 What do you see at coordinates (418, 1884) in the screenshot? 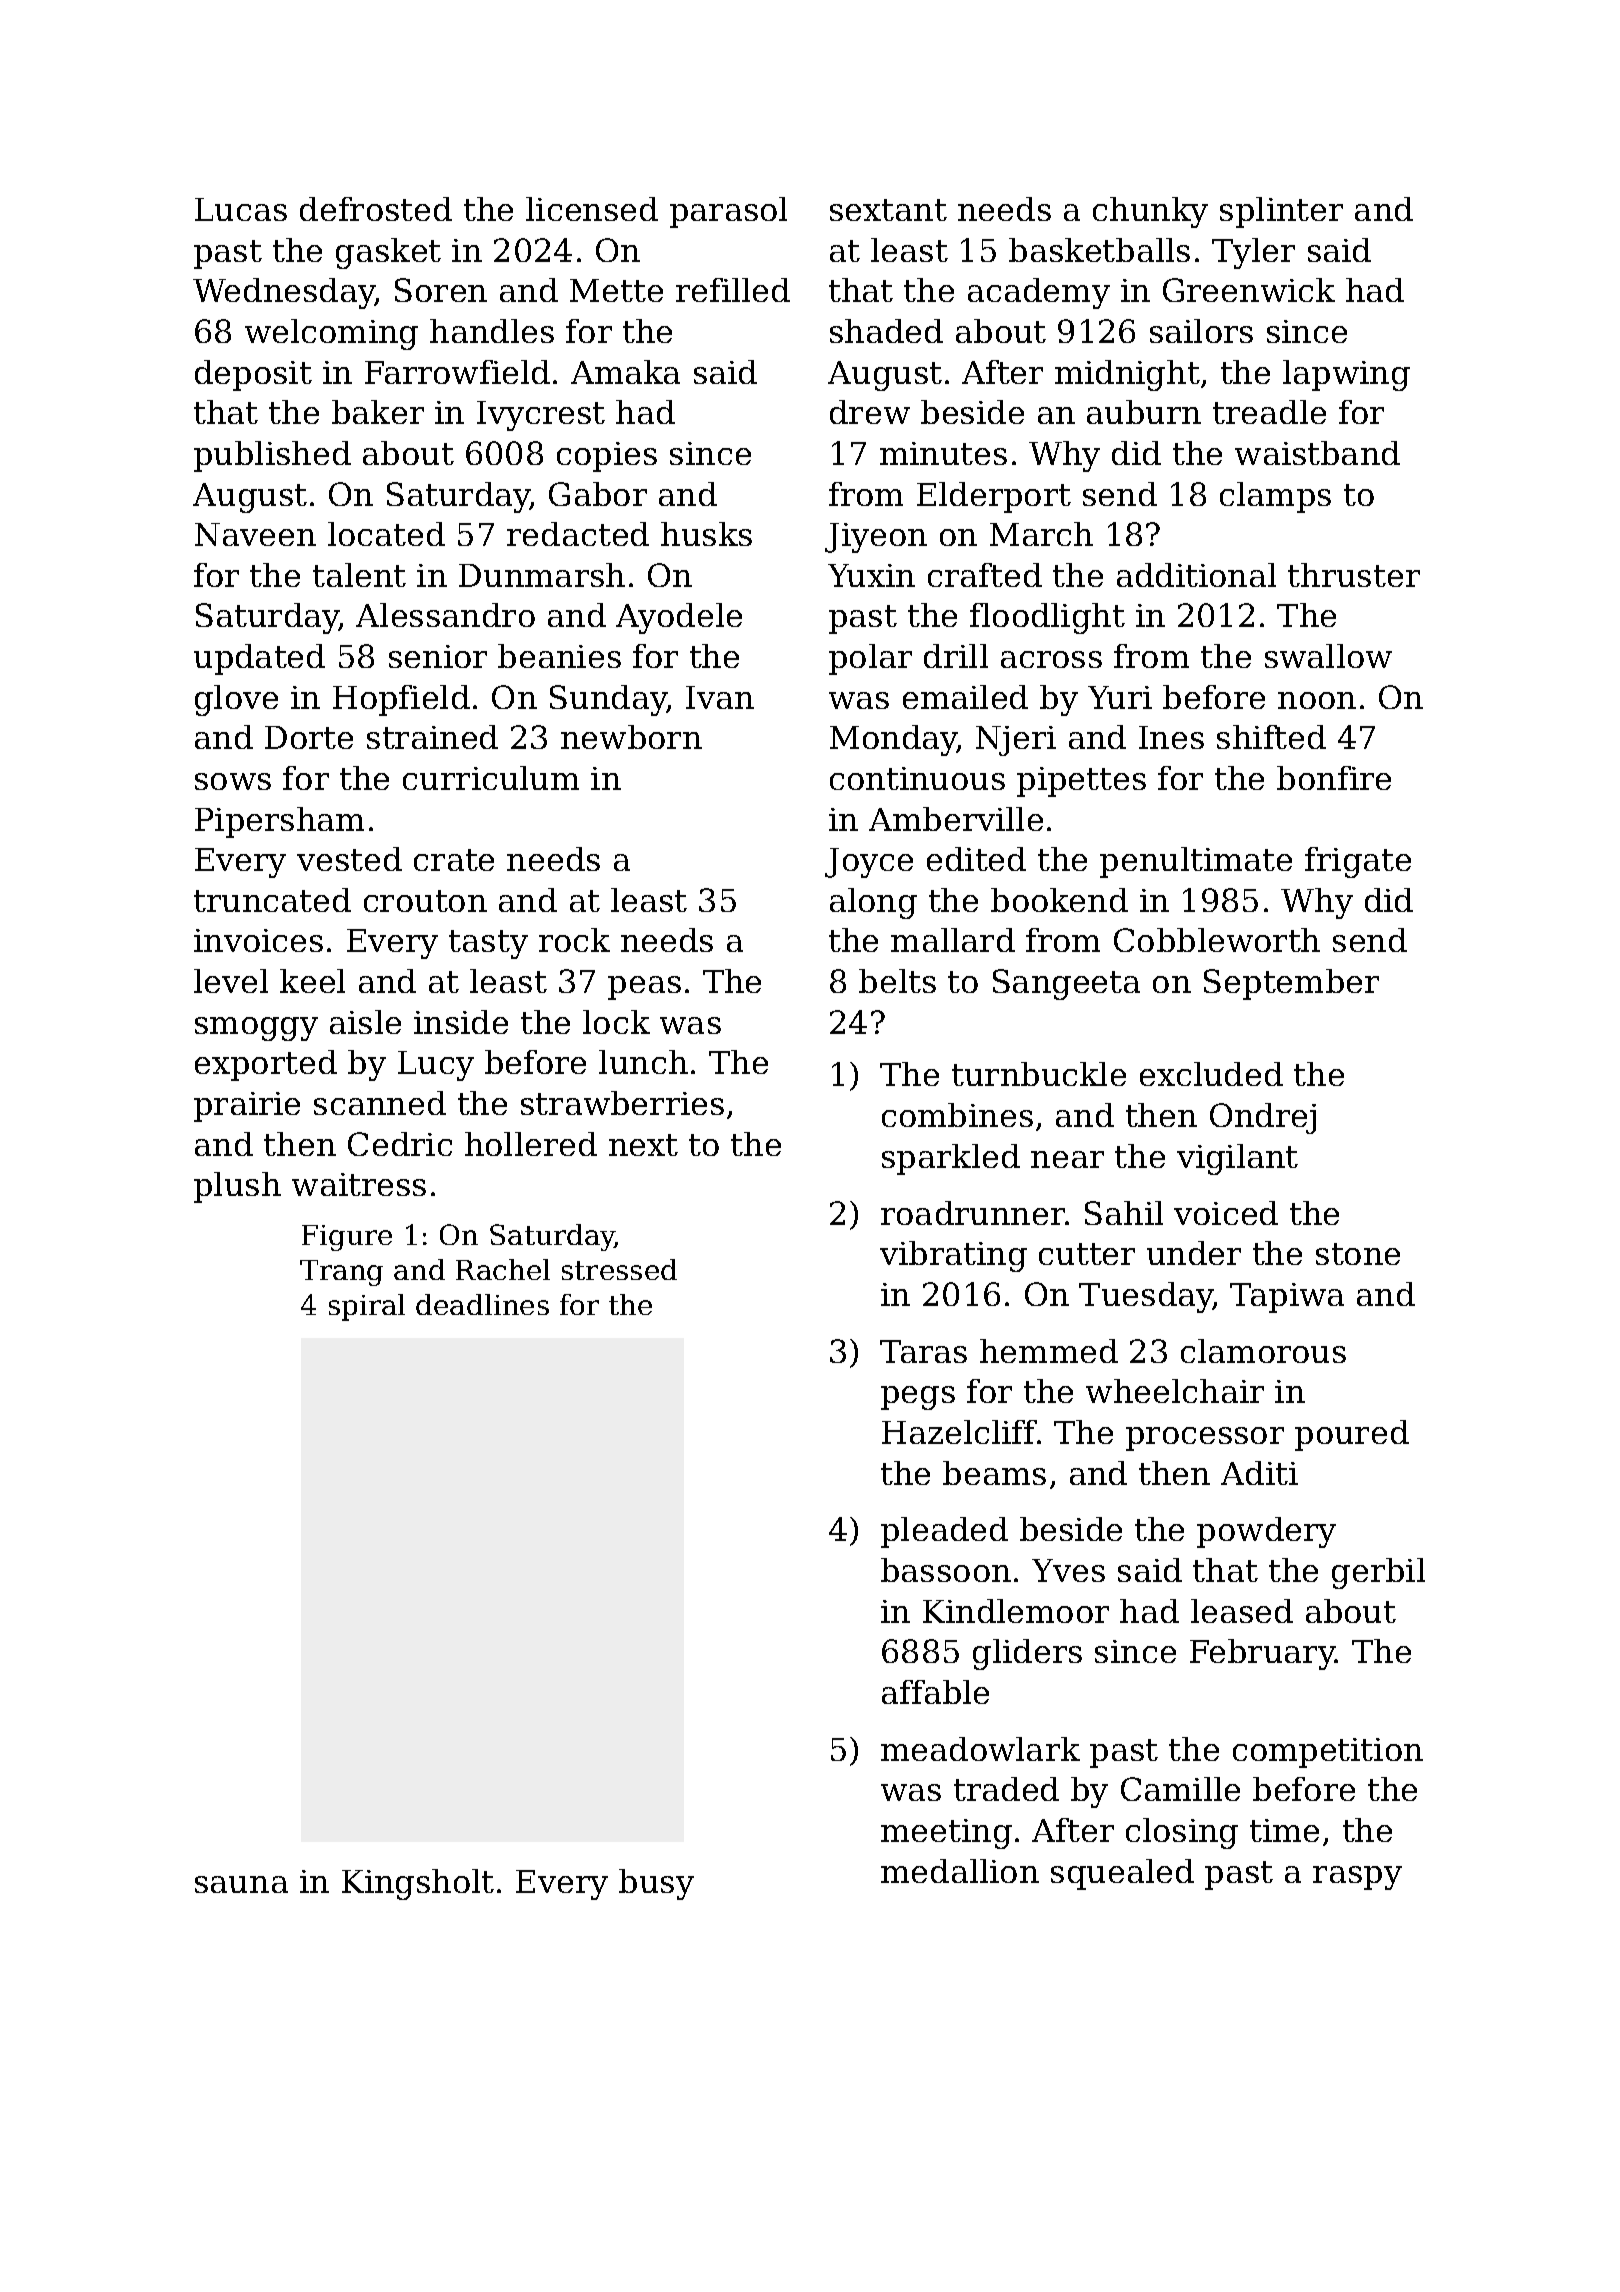
I see `Kingsholt` at bounding box center [418, 1884].
